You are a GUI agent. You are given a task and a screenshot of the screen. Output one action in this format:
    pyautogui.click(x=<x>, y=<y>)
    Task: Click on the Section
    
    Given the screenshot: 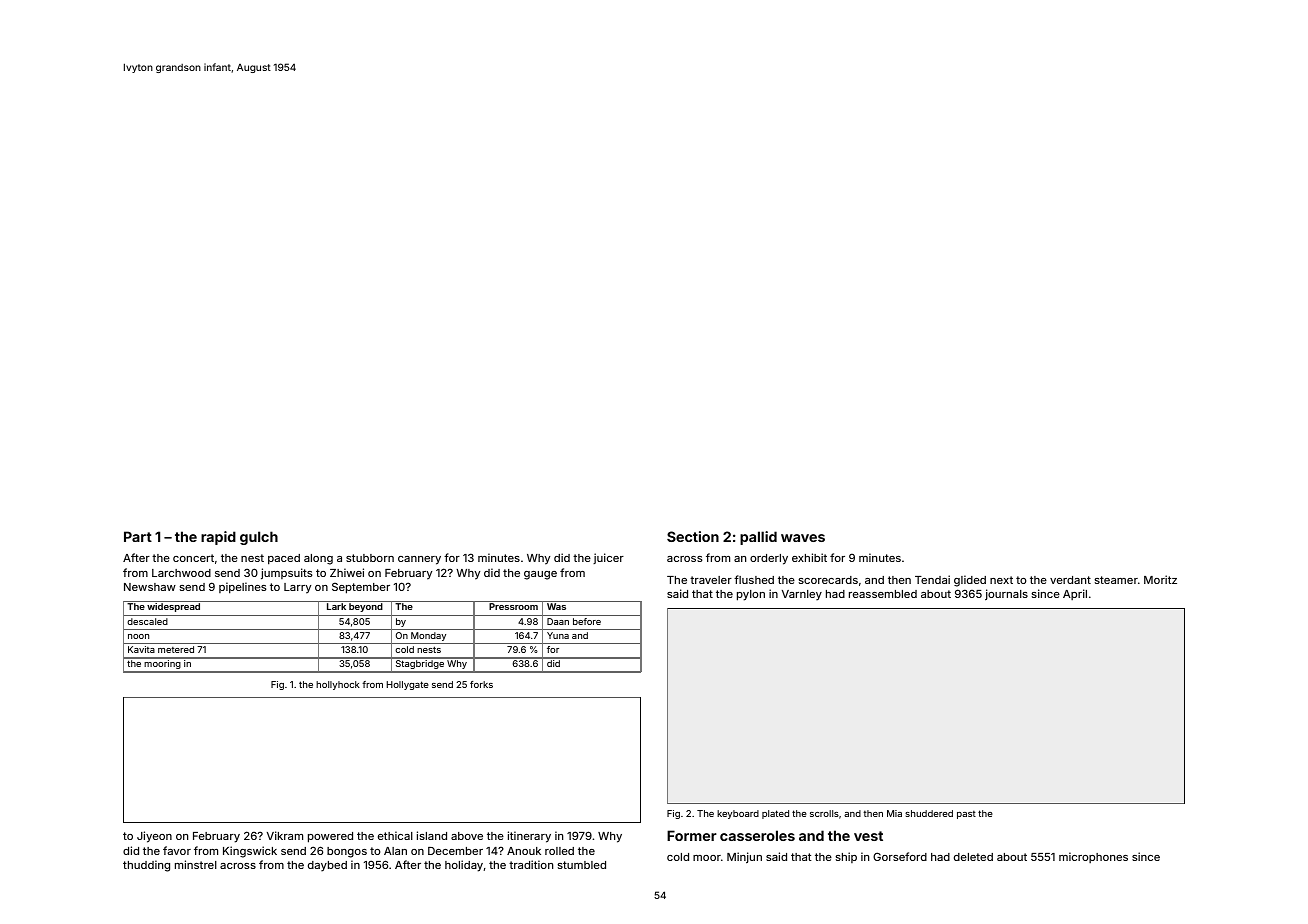 What is the action you would take?
    pyautogui.click(x=693, y=536)
